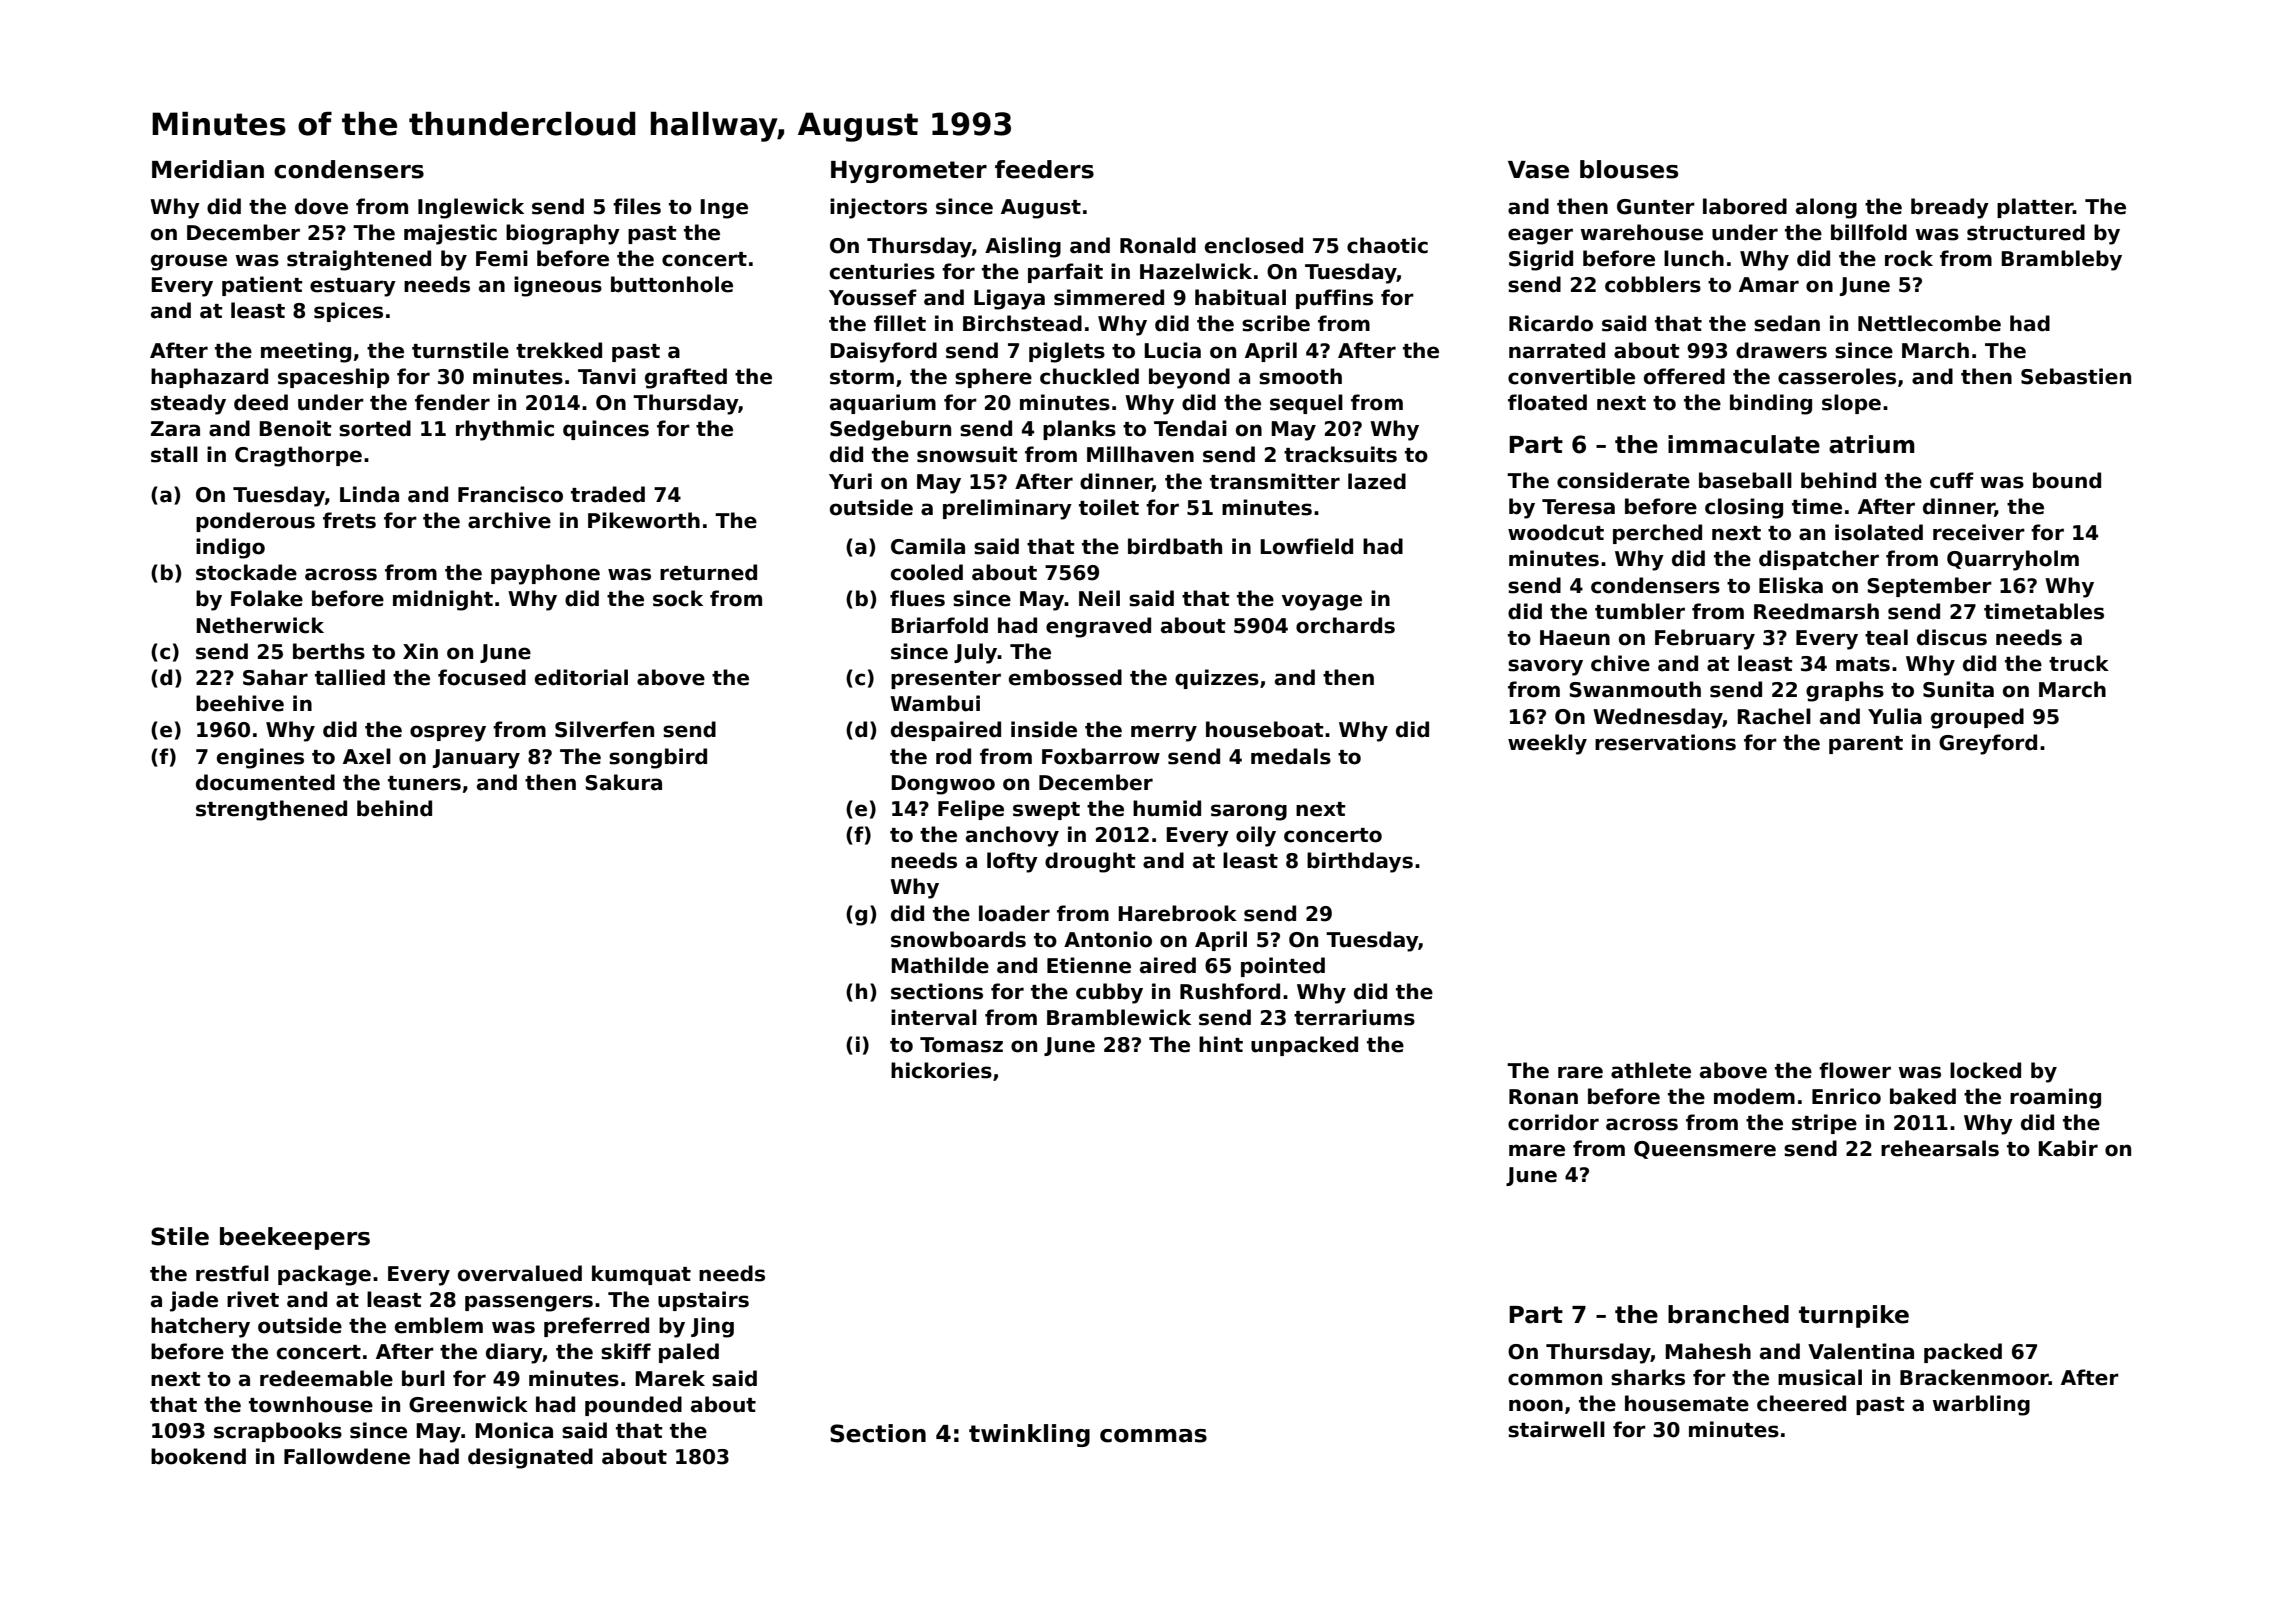  What do you see at coordinates (208, 169) in the screenshot?
I see `Meridian` at bounding box center [208, 169].
